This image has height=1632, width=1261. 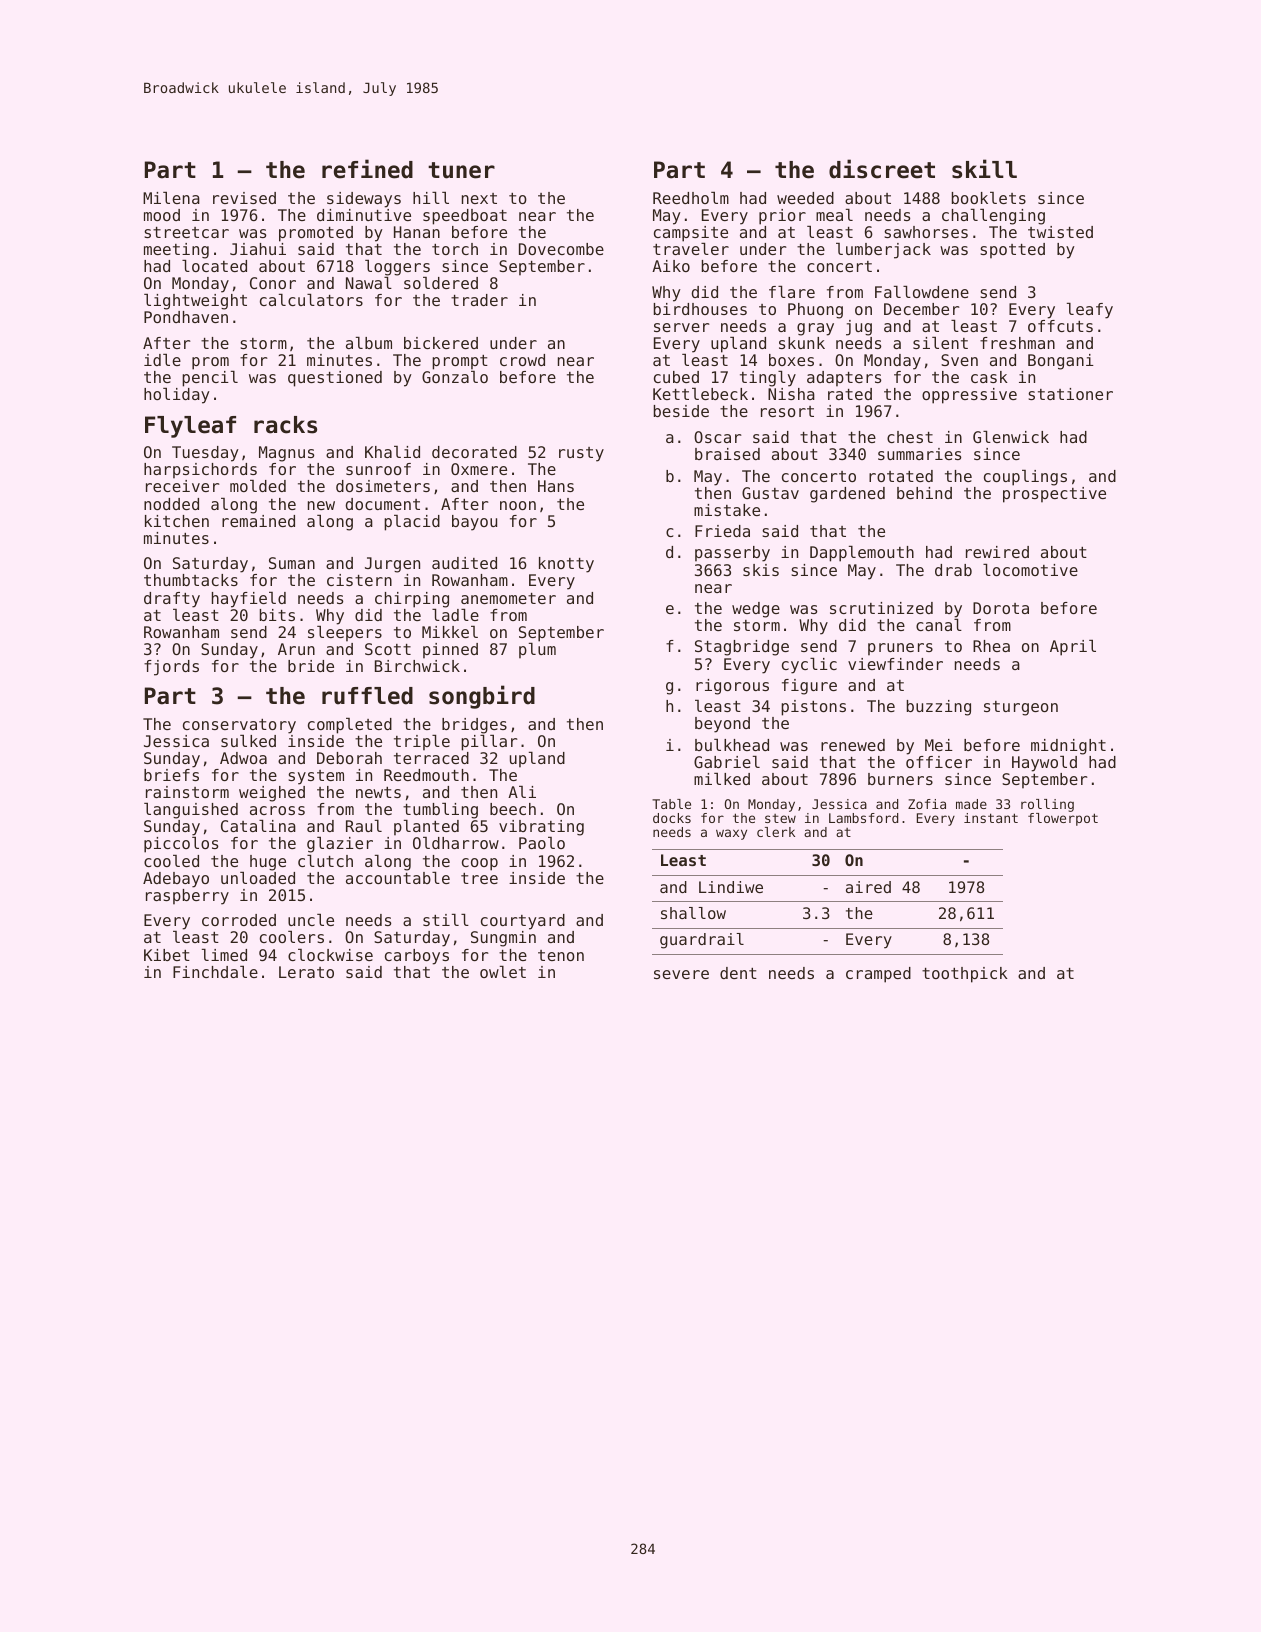 What do you see at coordinates (1060, 326) in the image?
I see `offcuts` at bounding box center [1060, 326].
